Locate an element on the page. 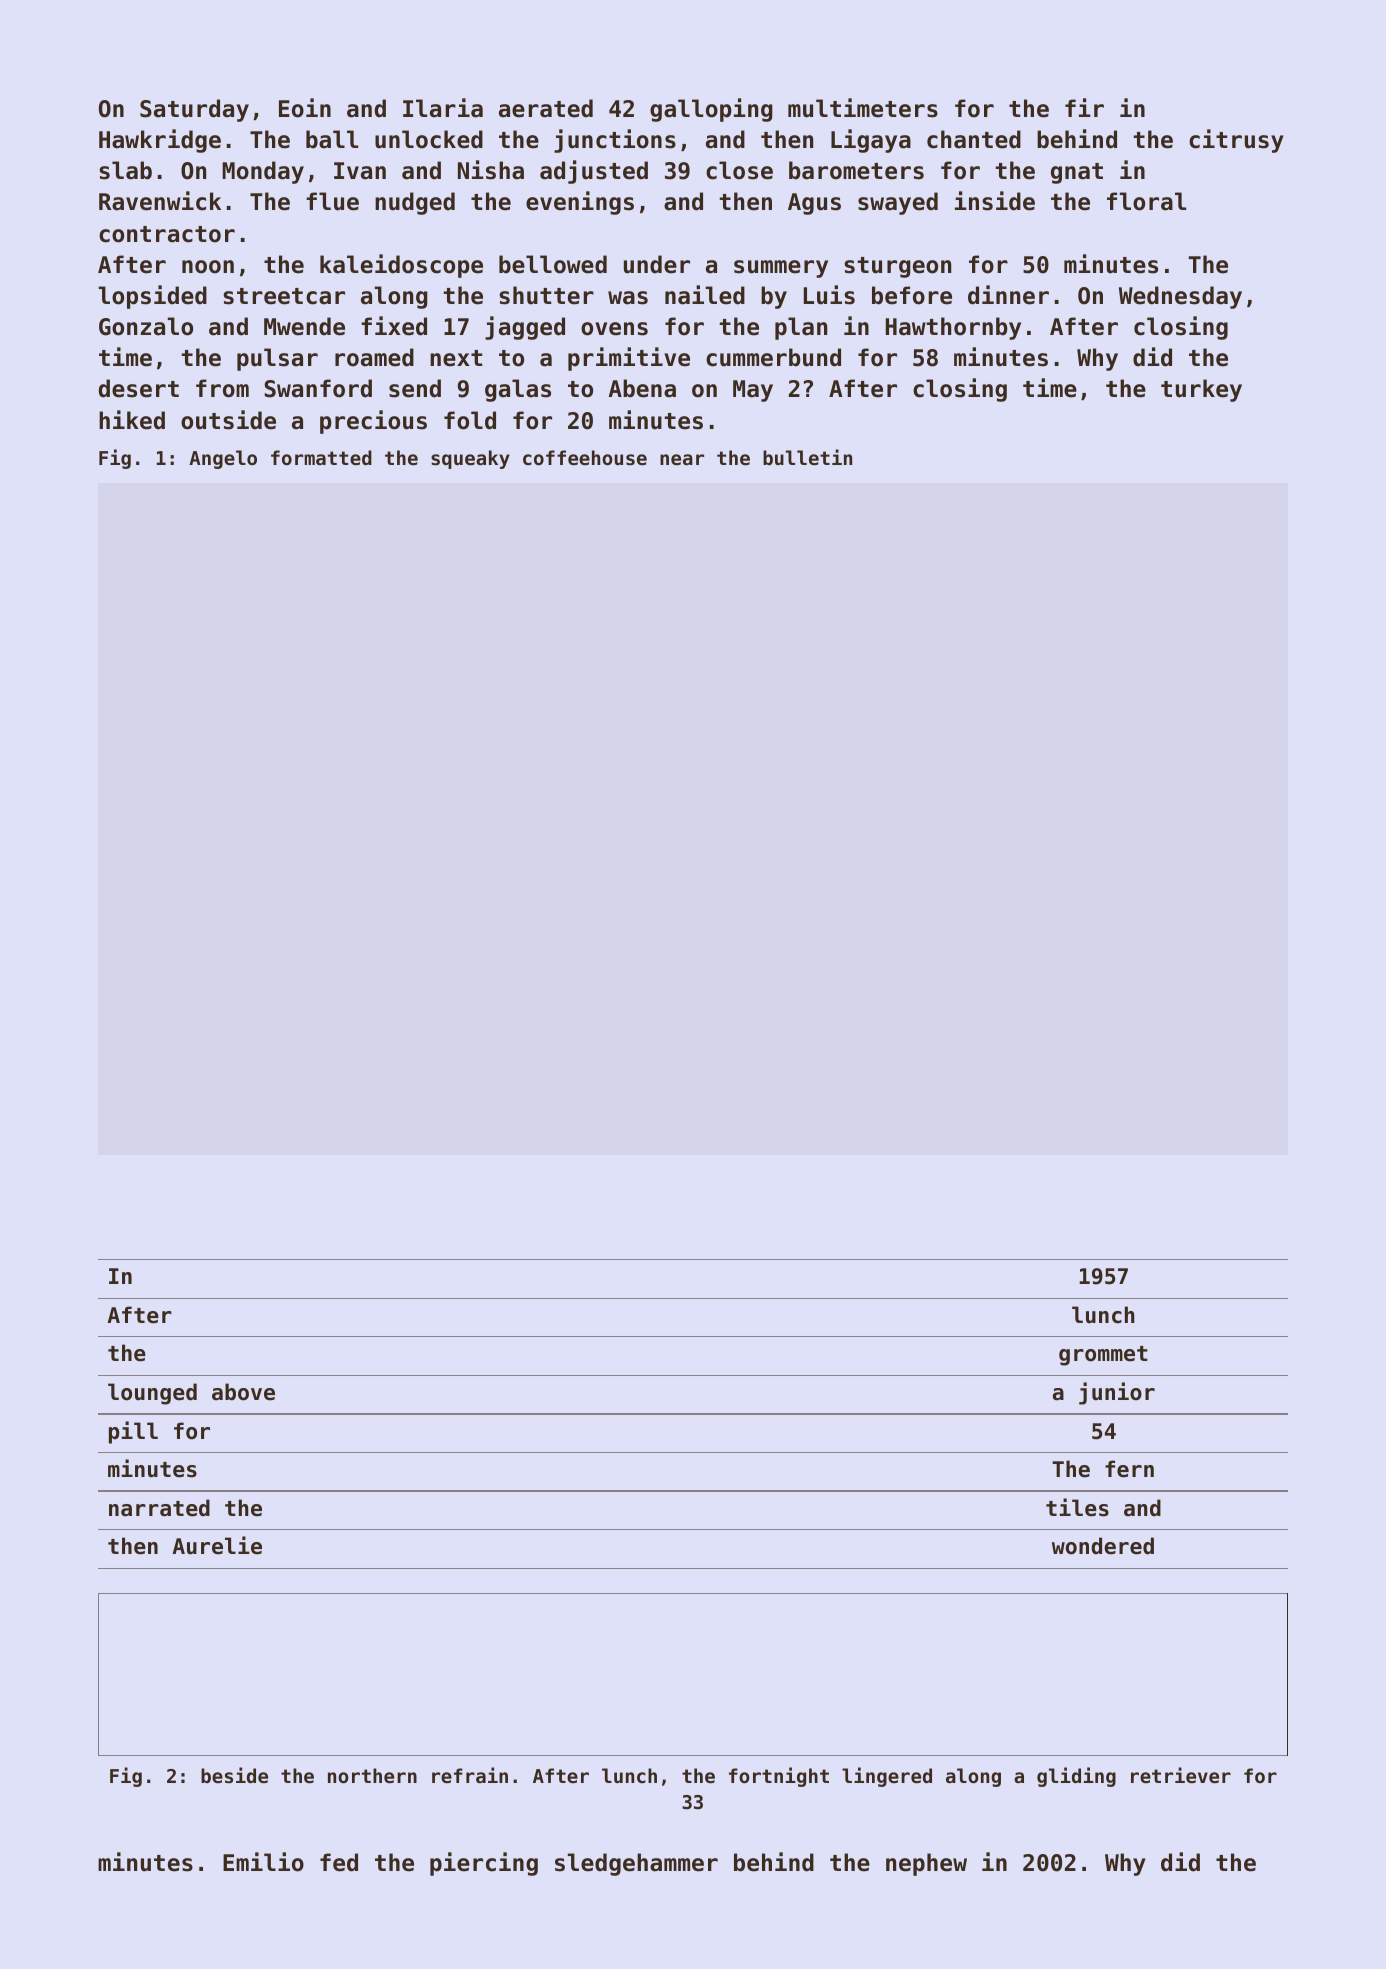 This document has width=1386, height=1969. lounged is located at coordinates (152, 1394).
